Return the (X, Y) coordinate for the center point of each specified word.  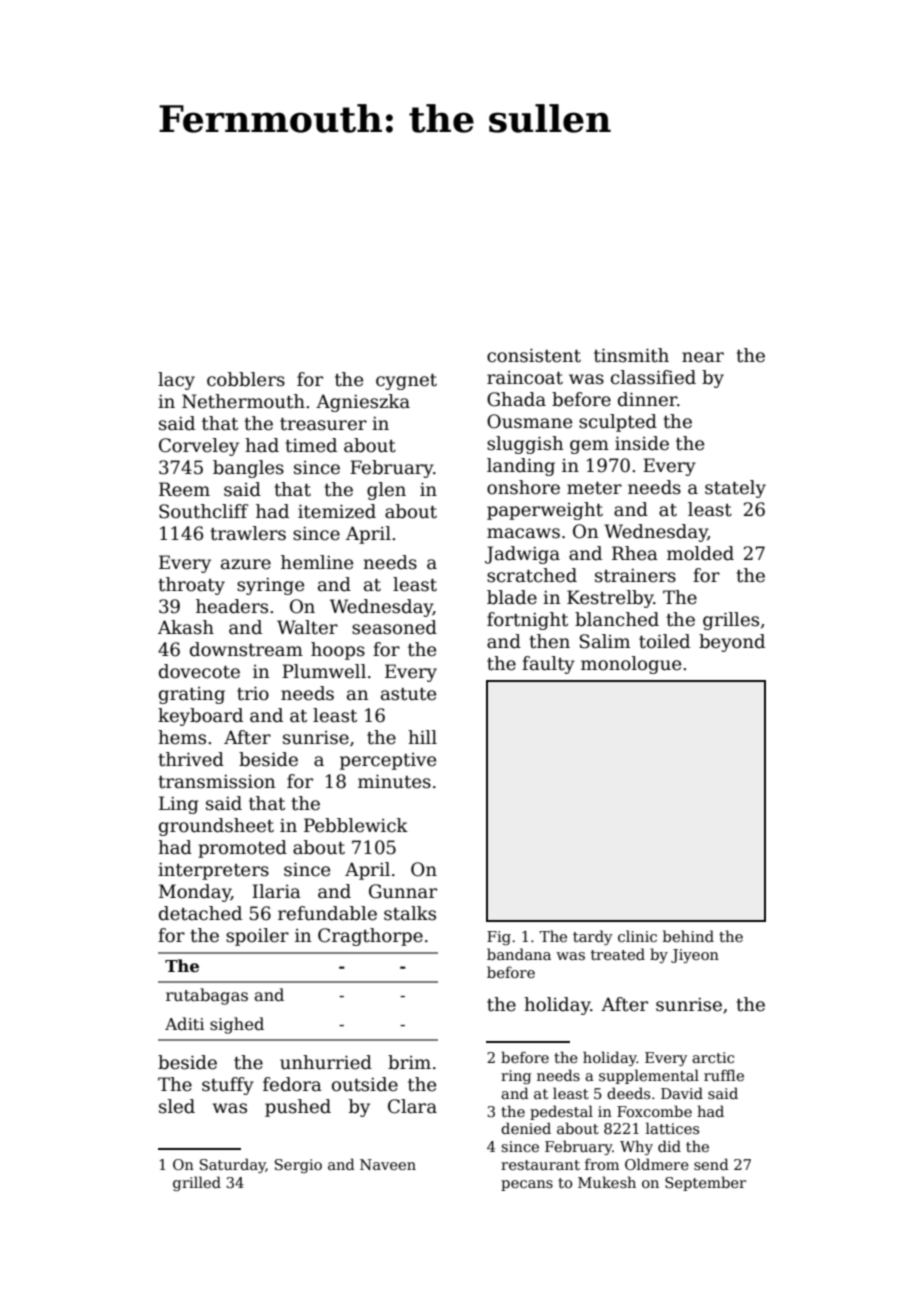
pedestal (561, 1112)
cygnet (406, 382)
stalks (410, 913)
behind (688, 936)
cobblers (246, 379)
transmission (217, 782)
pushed (298, 1108)
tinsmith (631, 355)
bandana (519, 954)
